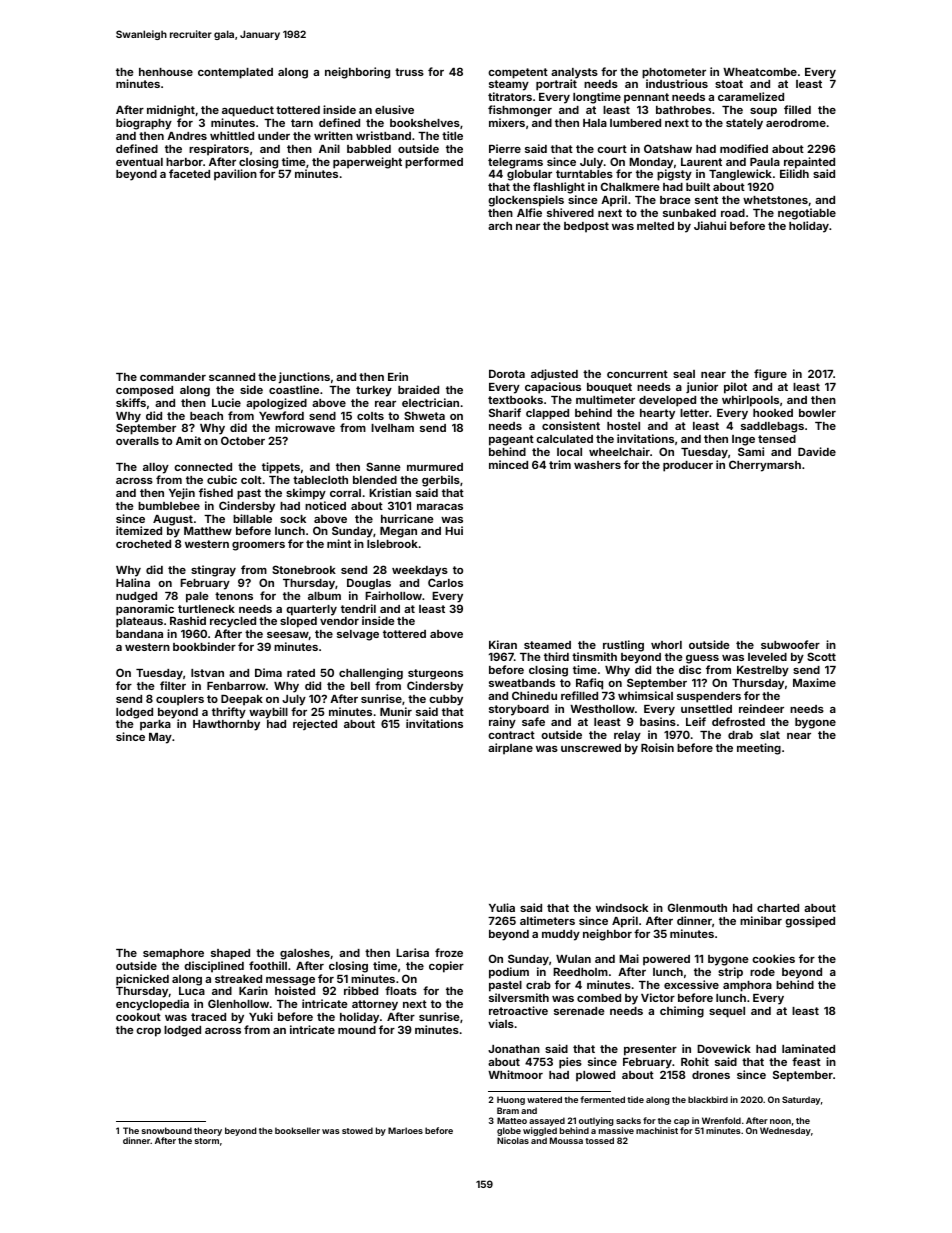 This image has width=952, height=1233. What do you see at coordinates (420, 571) in the image?
I see `weekdays` at bounding box center [420, 571].
